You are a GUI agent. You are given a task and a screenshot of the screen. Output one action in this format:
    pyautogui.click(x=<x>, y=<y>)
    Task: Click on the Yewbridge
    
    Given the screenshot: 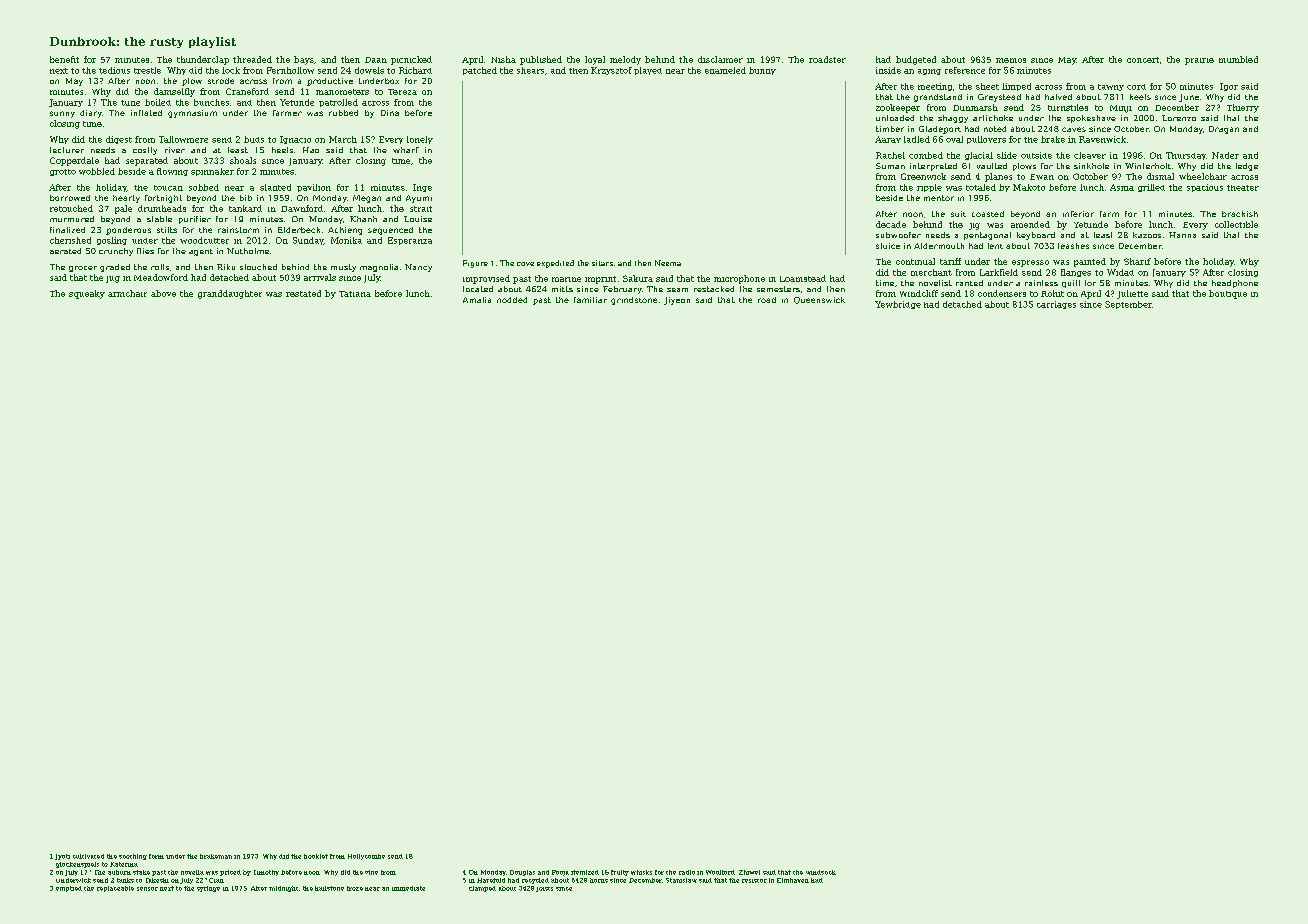 What is the action you would take?
    pyautogui.click(x=898, y=305)
